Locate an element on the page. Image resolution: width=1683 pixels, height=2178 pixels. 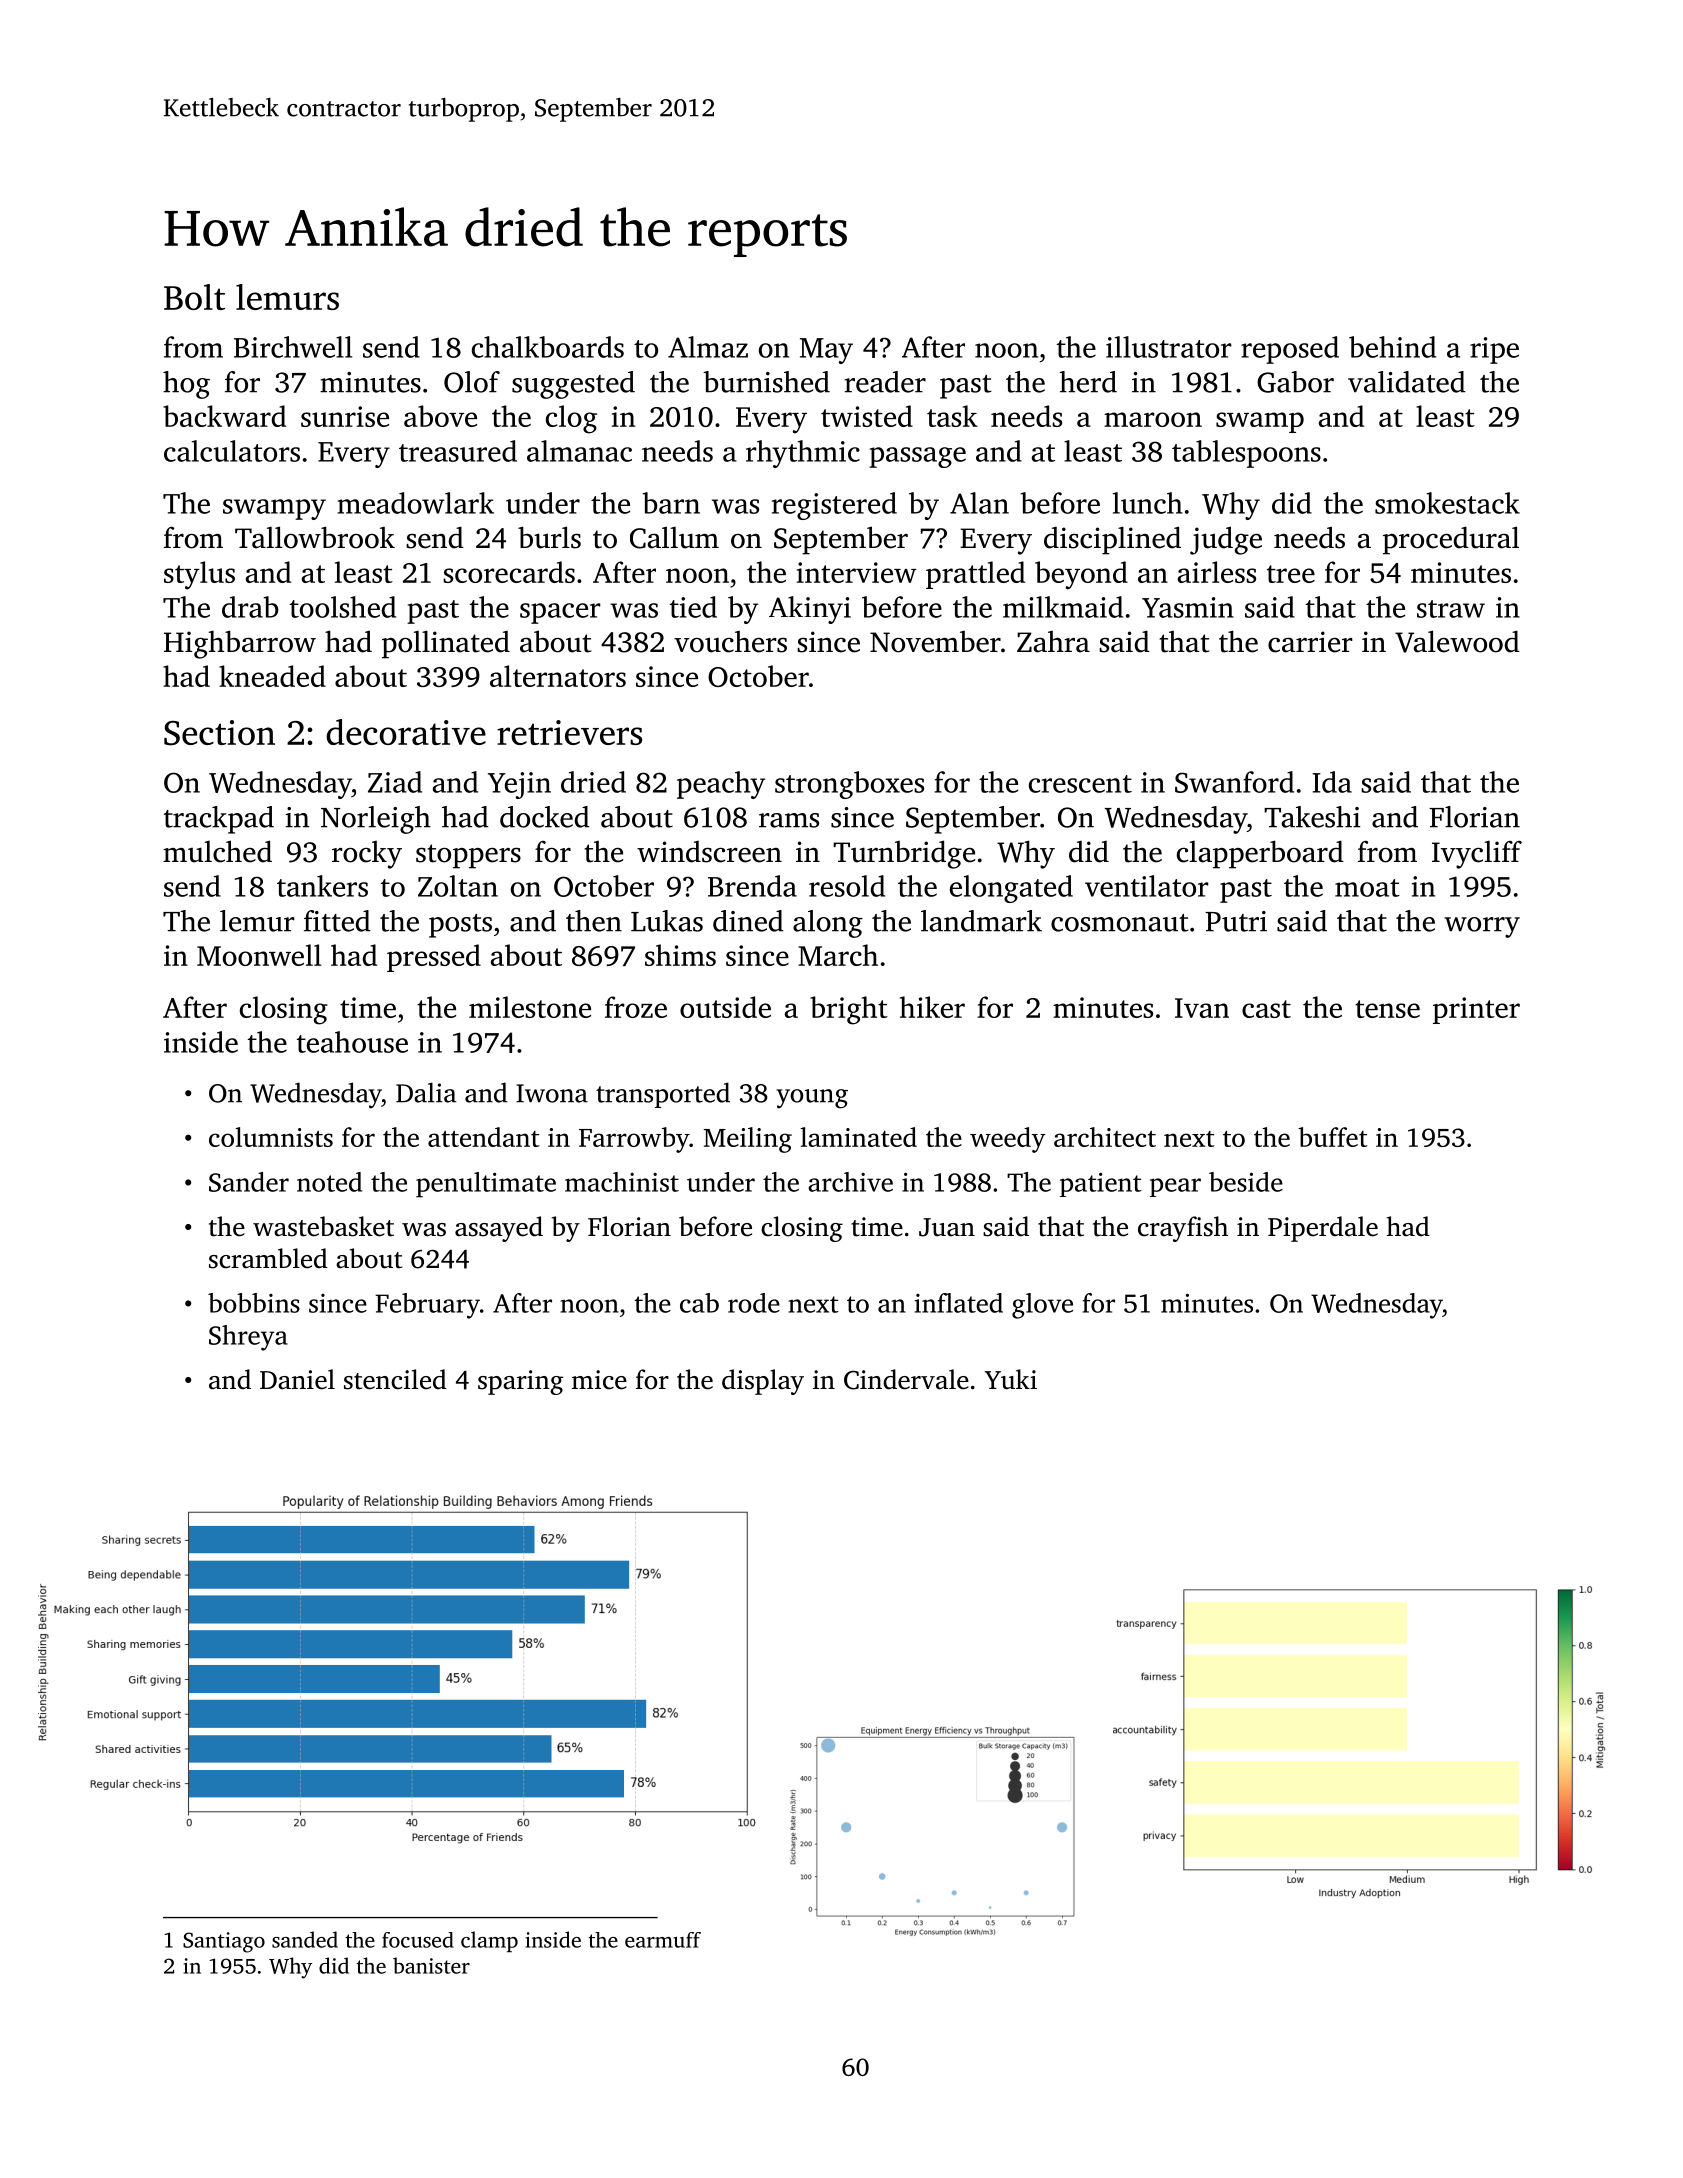
clamp is located at coordinates (489, 1941).
